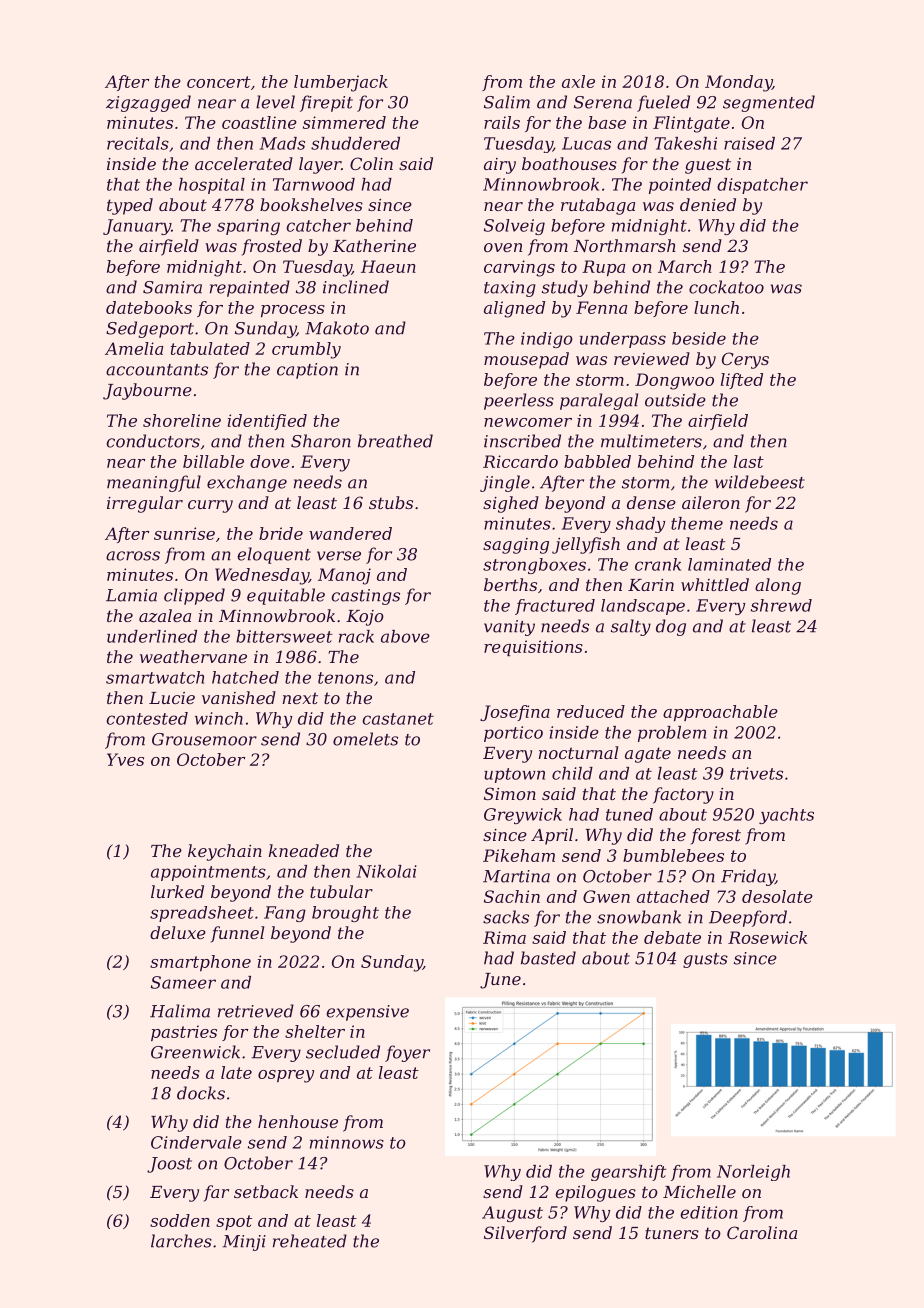  I want to click on Lucas, so click(586, 143).
